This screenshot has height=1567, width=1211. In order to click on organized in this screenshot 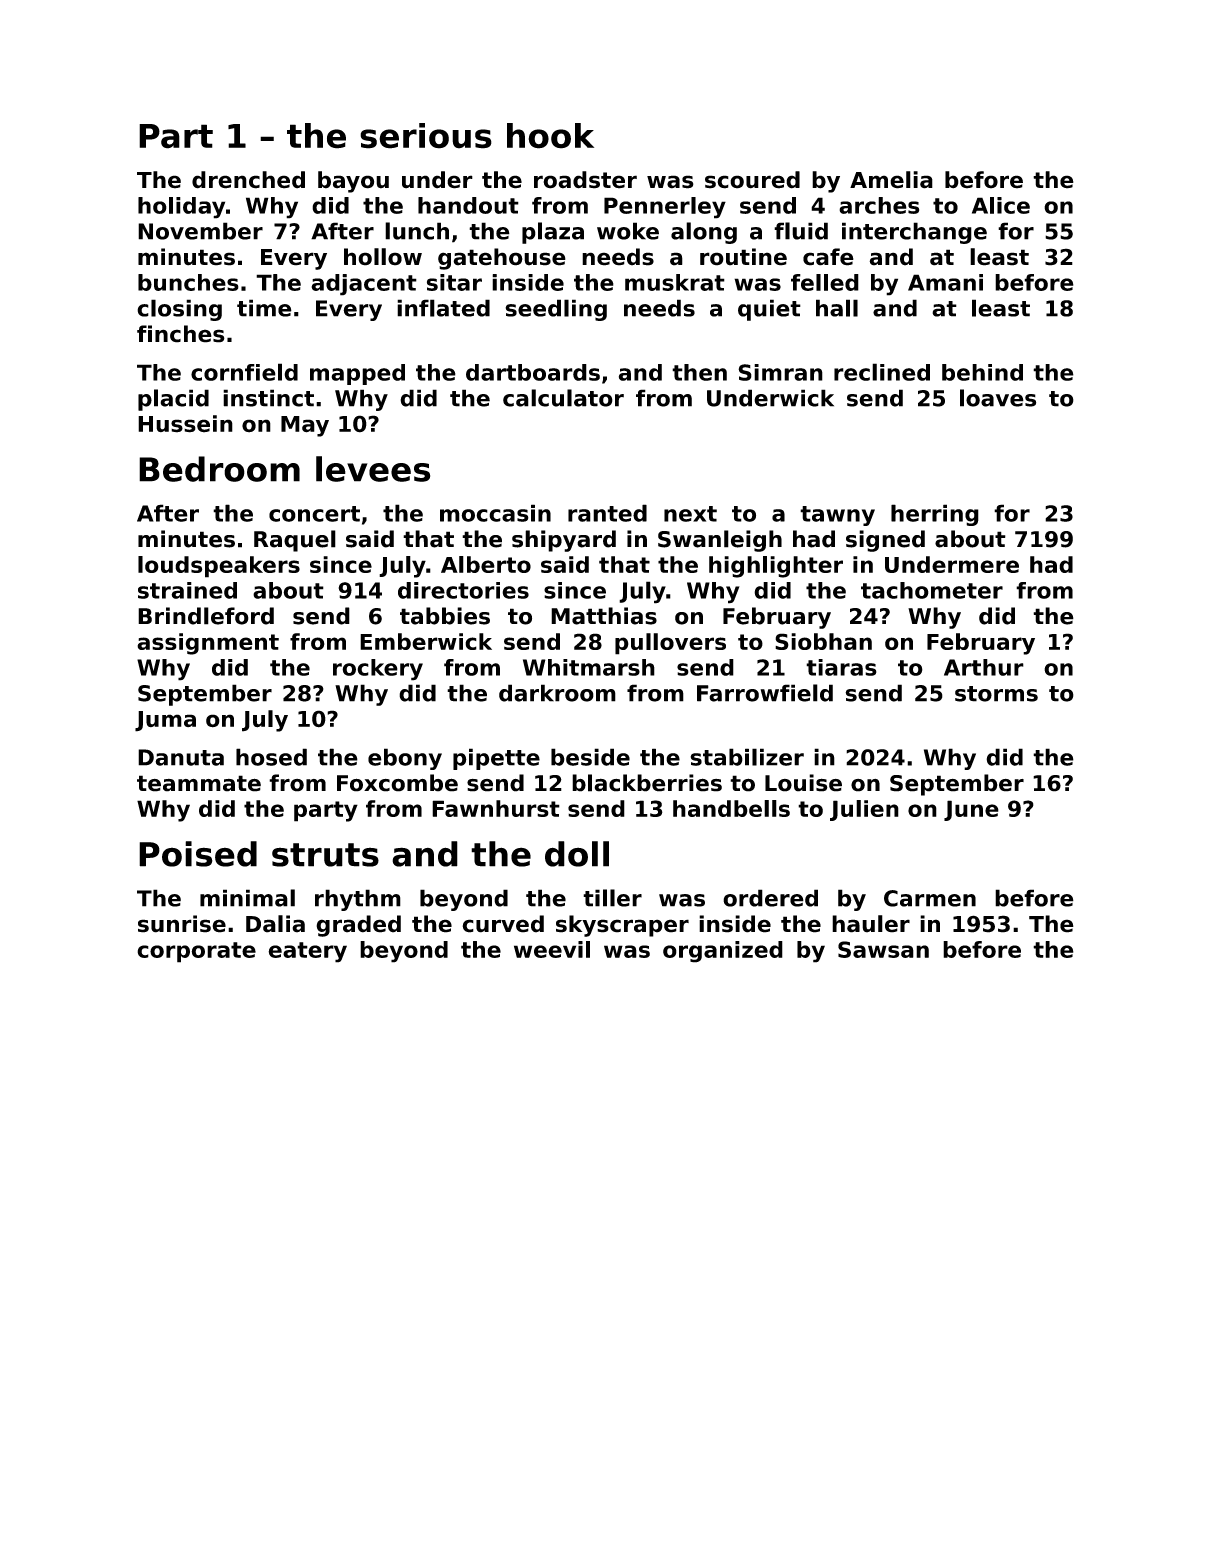, I will do `click(723, 952)`.
